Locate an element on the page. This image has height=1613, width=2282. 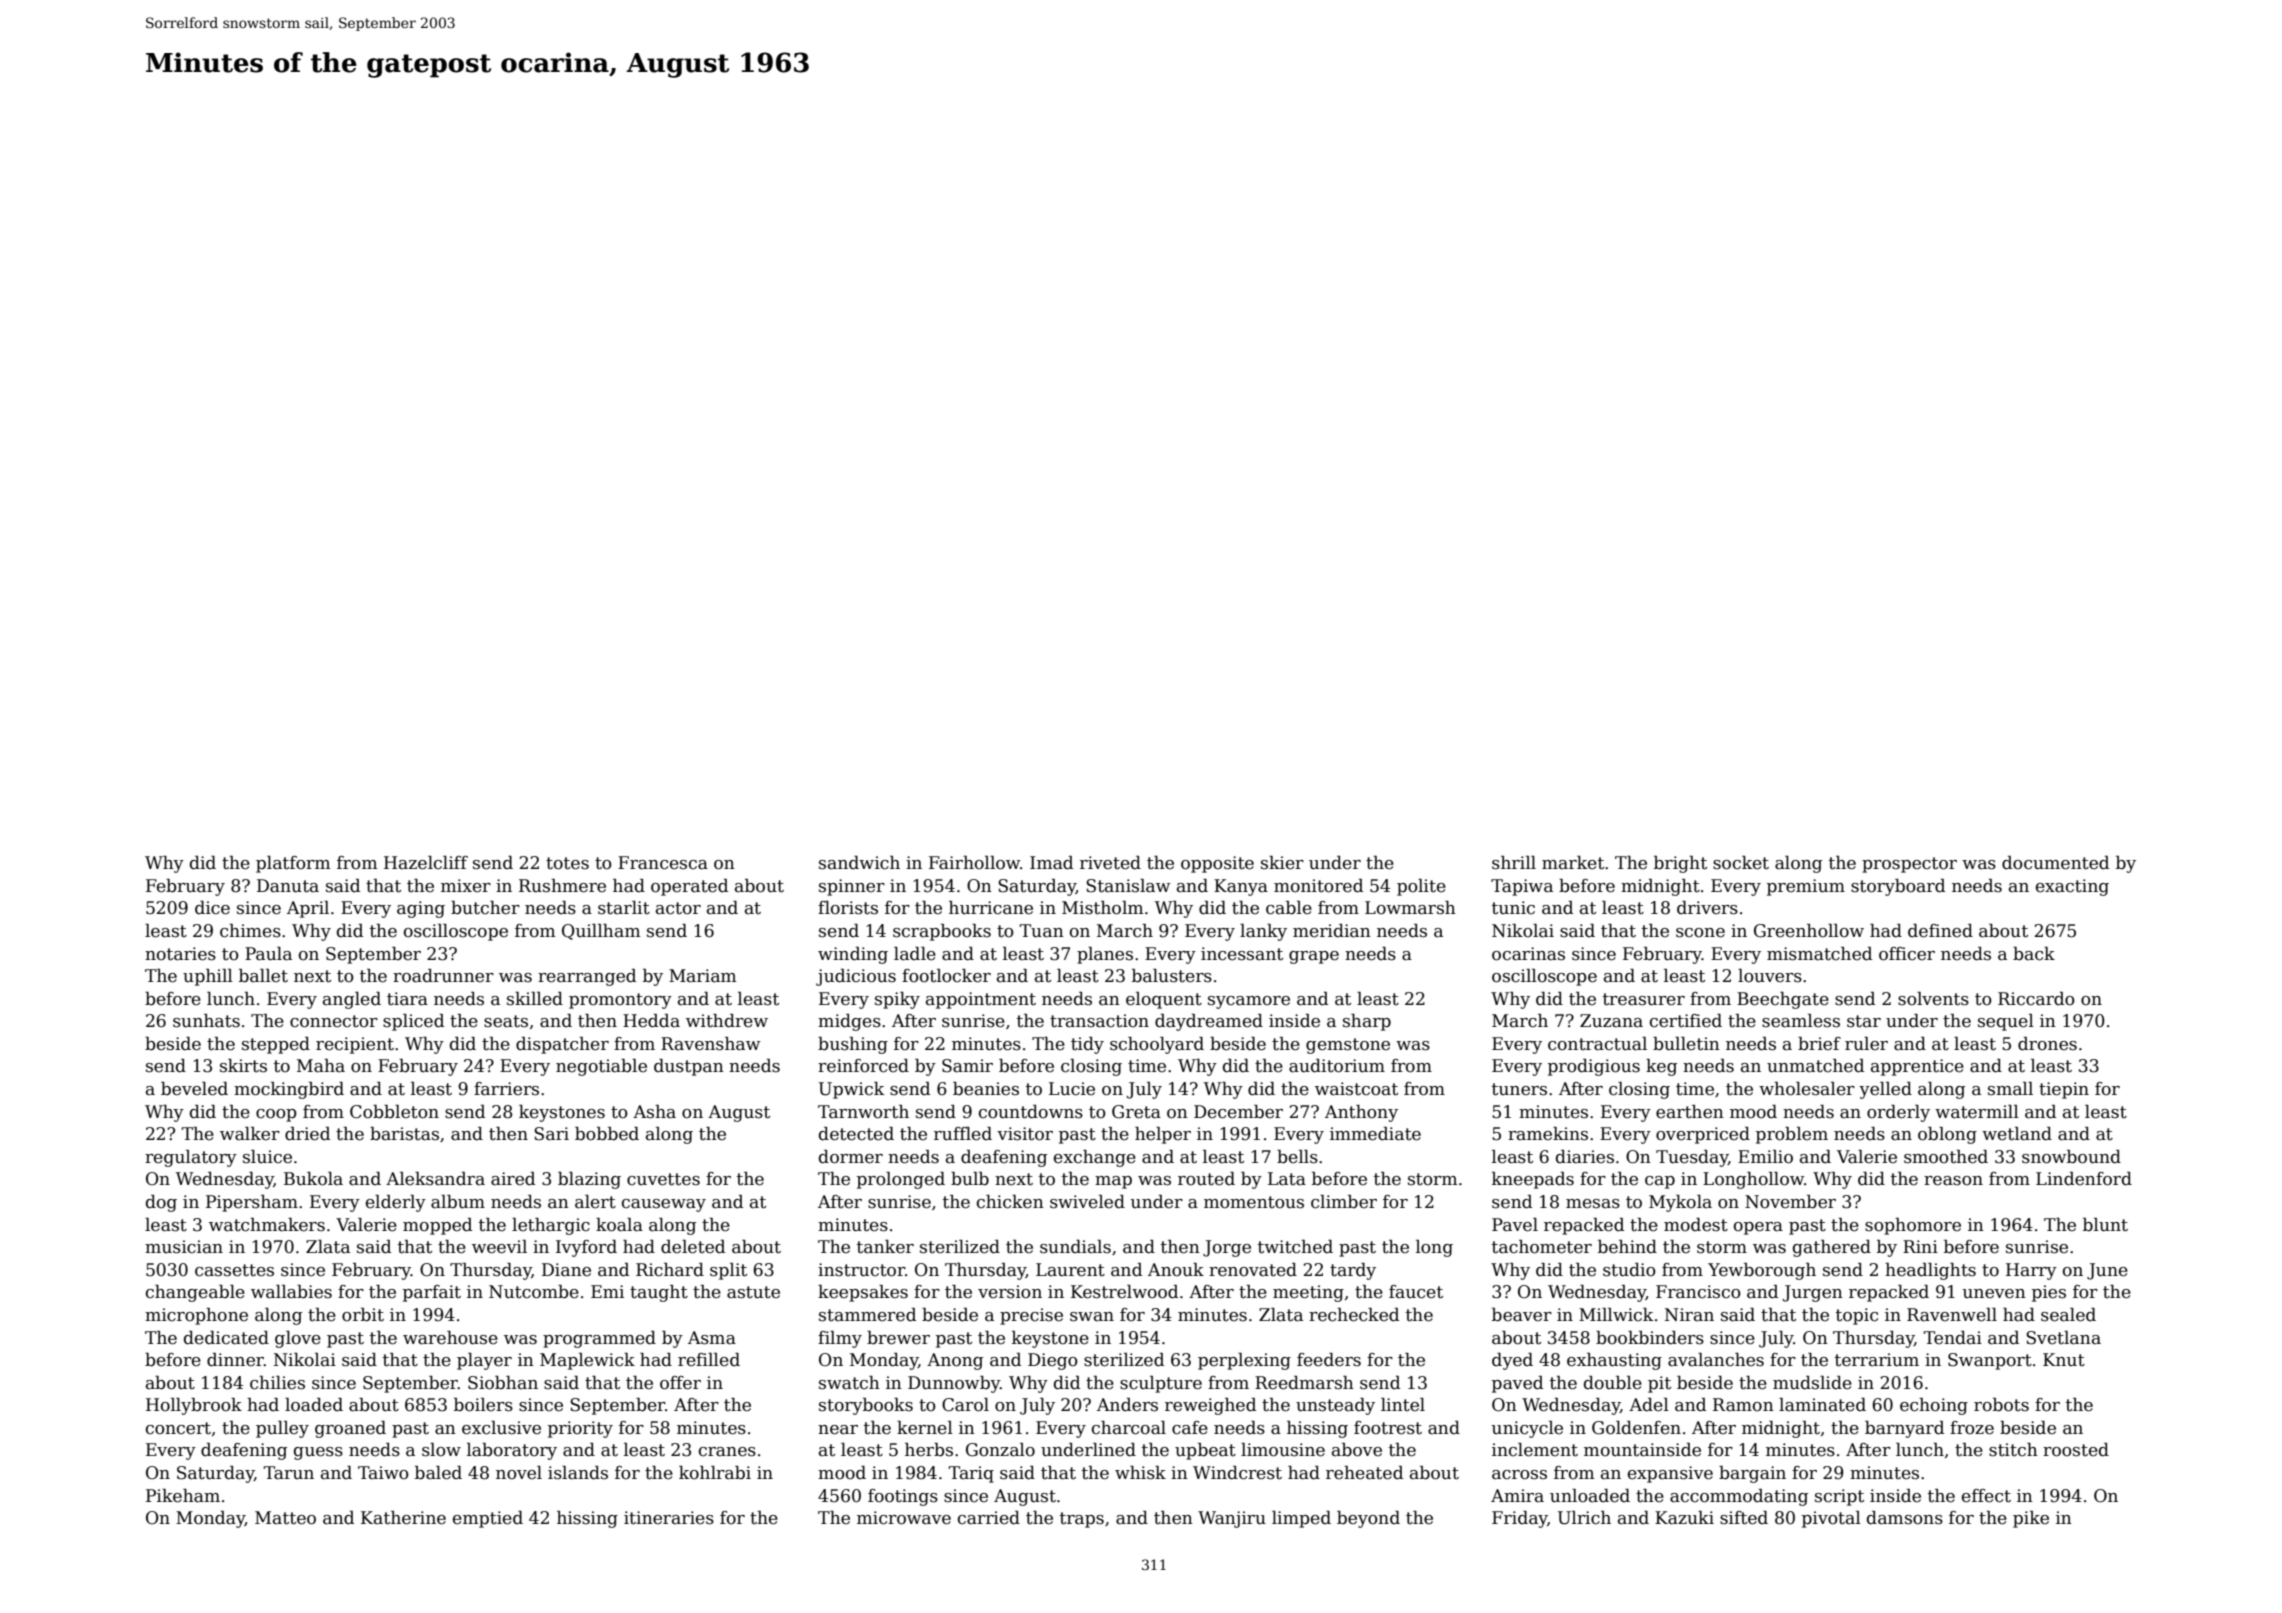
June is located at coordinates (2107, 1271).
